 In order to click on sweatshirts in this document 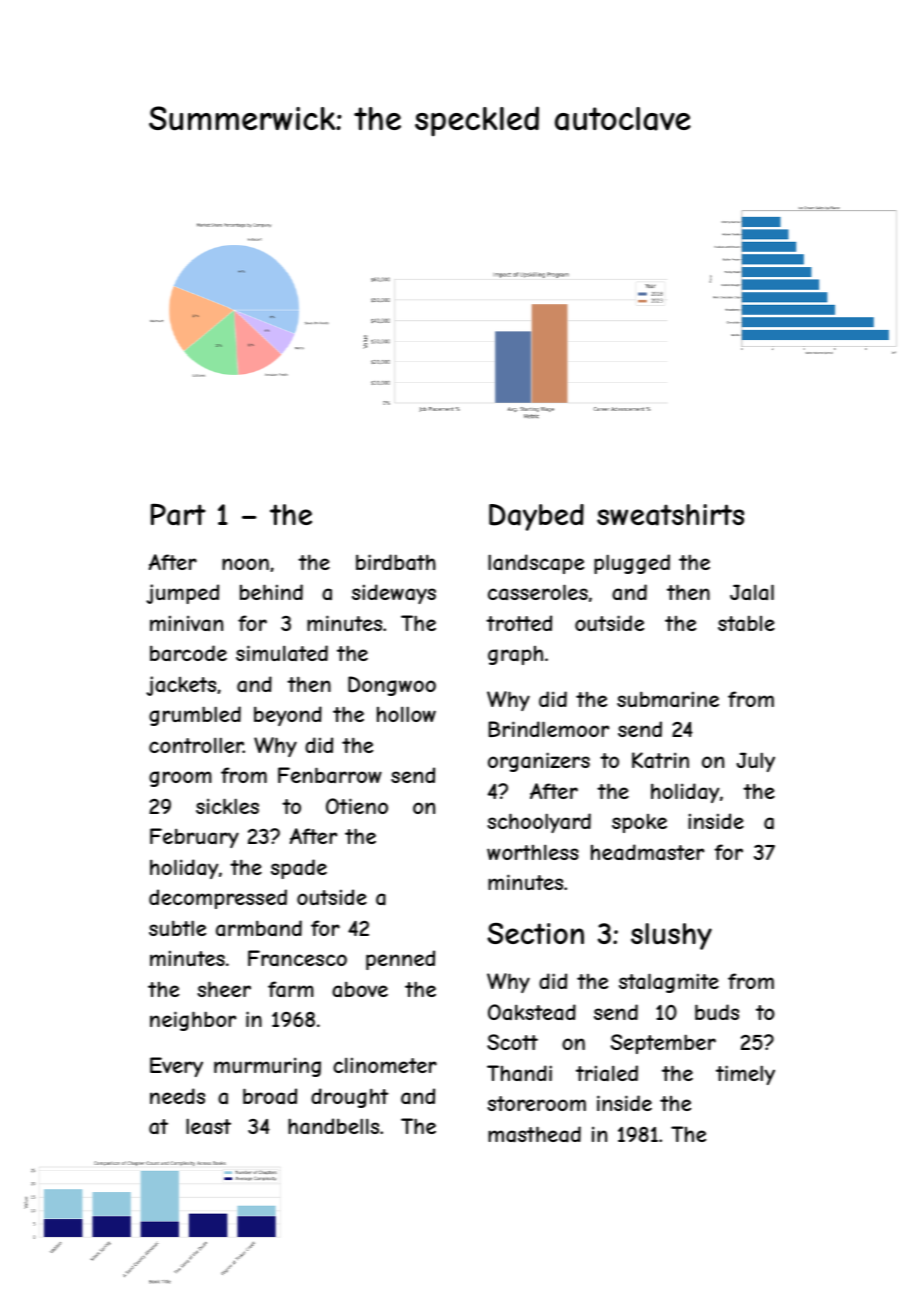, I will do `click(670, 515)`.
